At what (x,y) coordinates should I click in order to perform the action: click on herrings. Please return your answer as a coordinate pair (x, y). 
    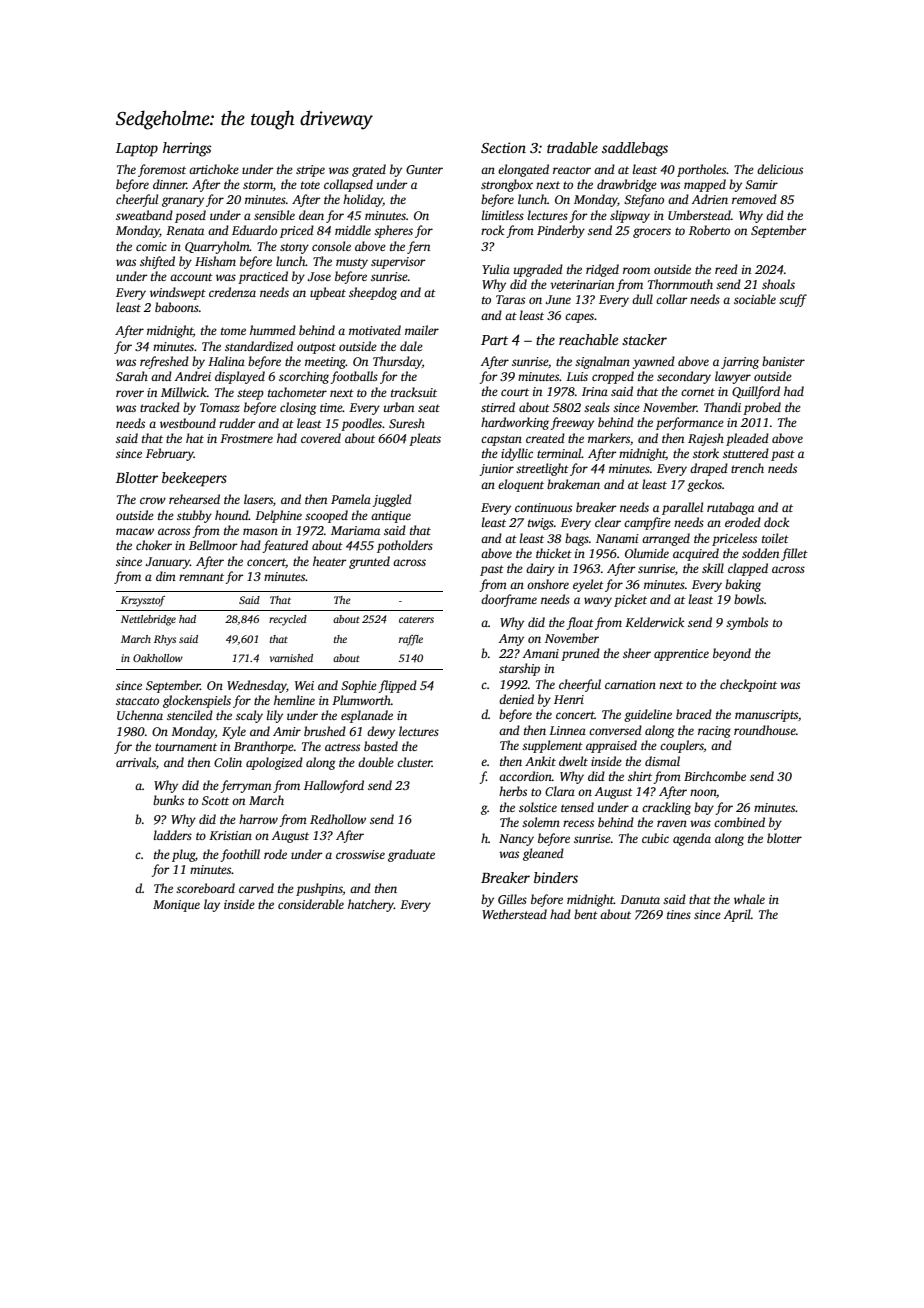
    Looking at the image, I should click on (187, 149).
